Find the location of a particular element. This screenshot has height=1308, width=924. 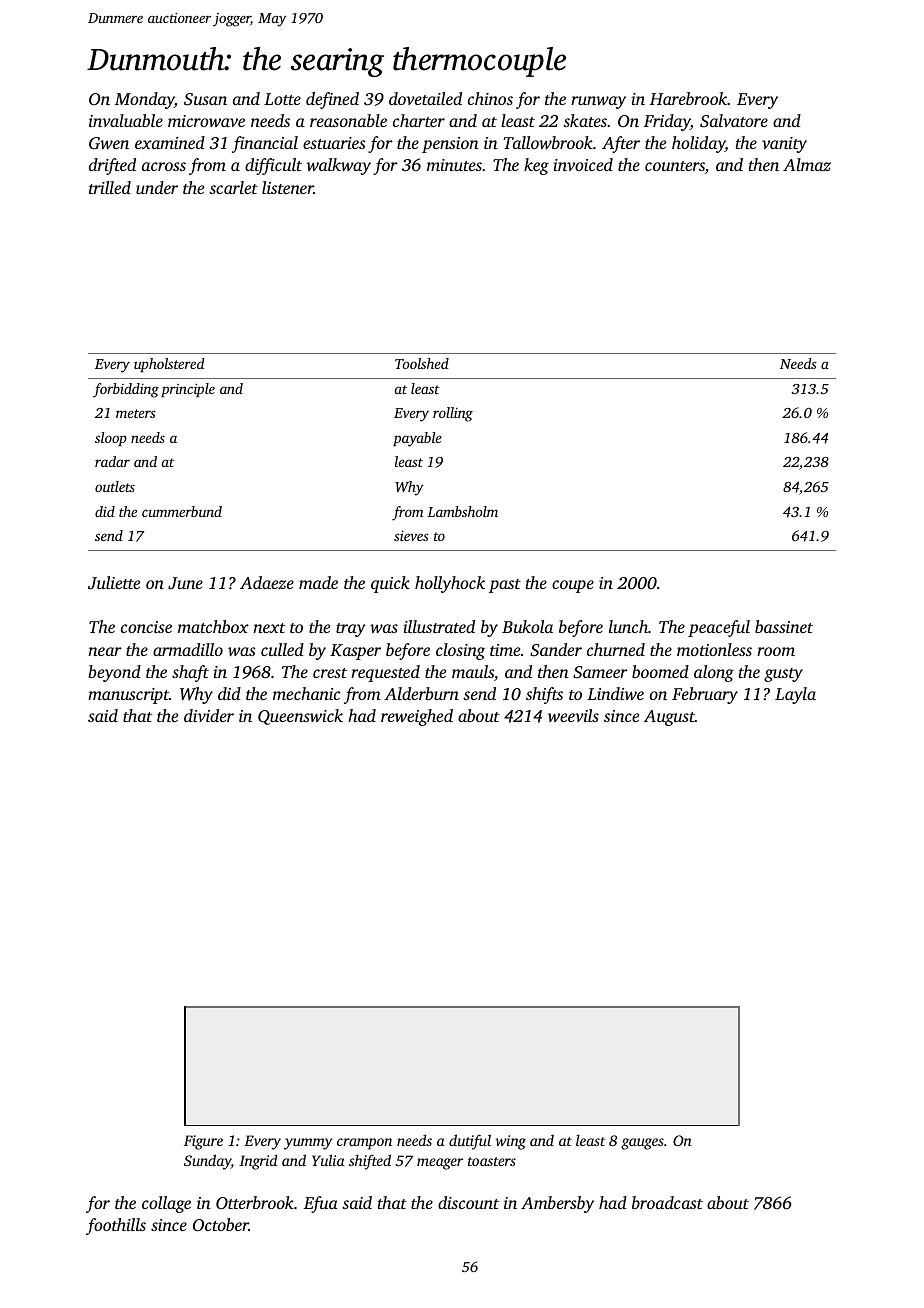

walkway is located at coordinates (339, 166).
